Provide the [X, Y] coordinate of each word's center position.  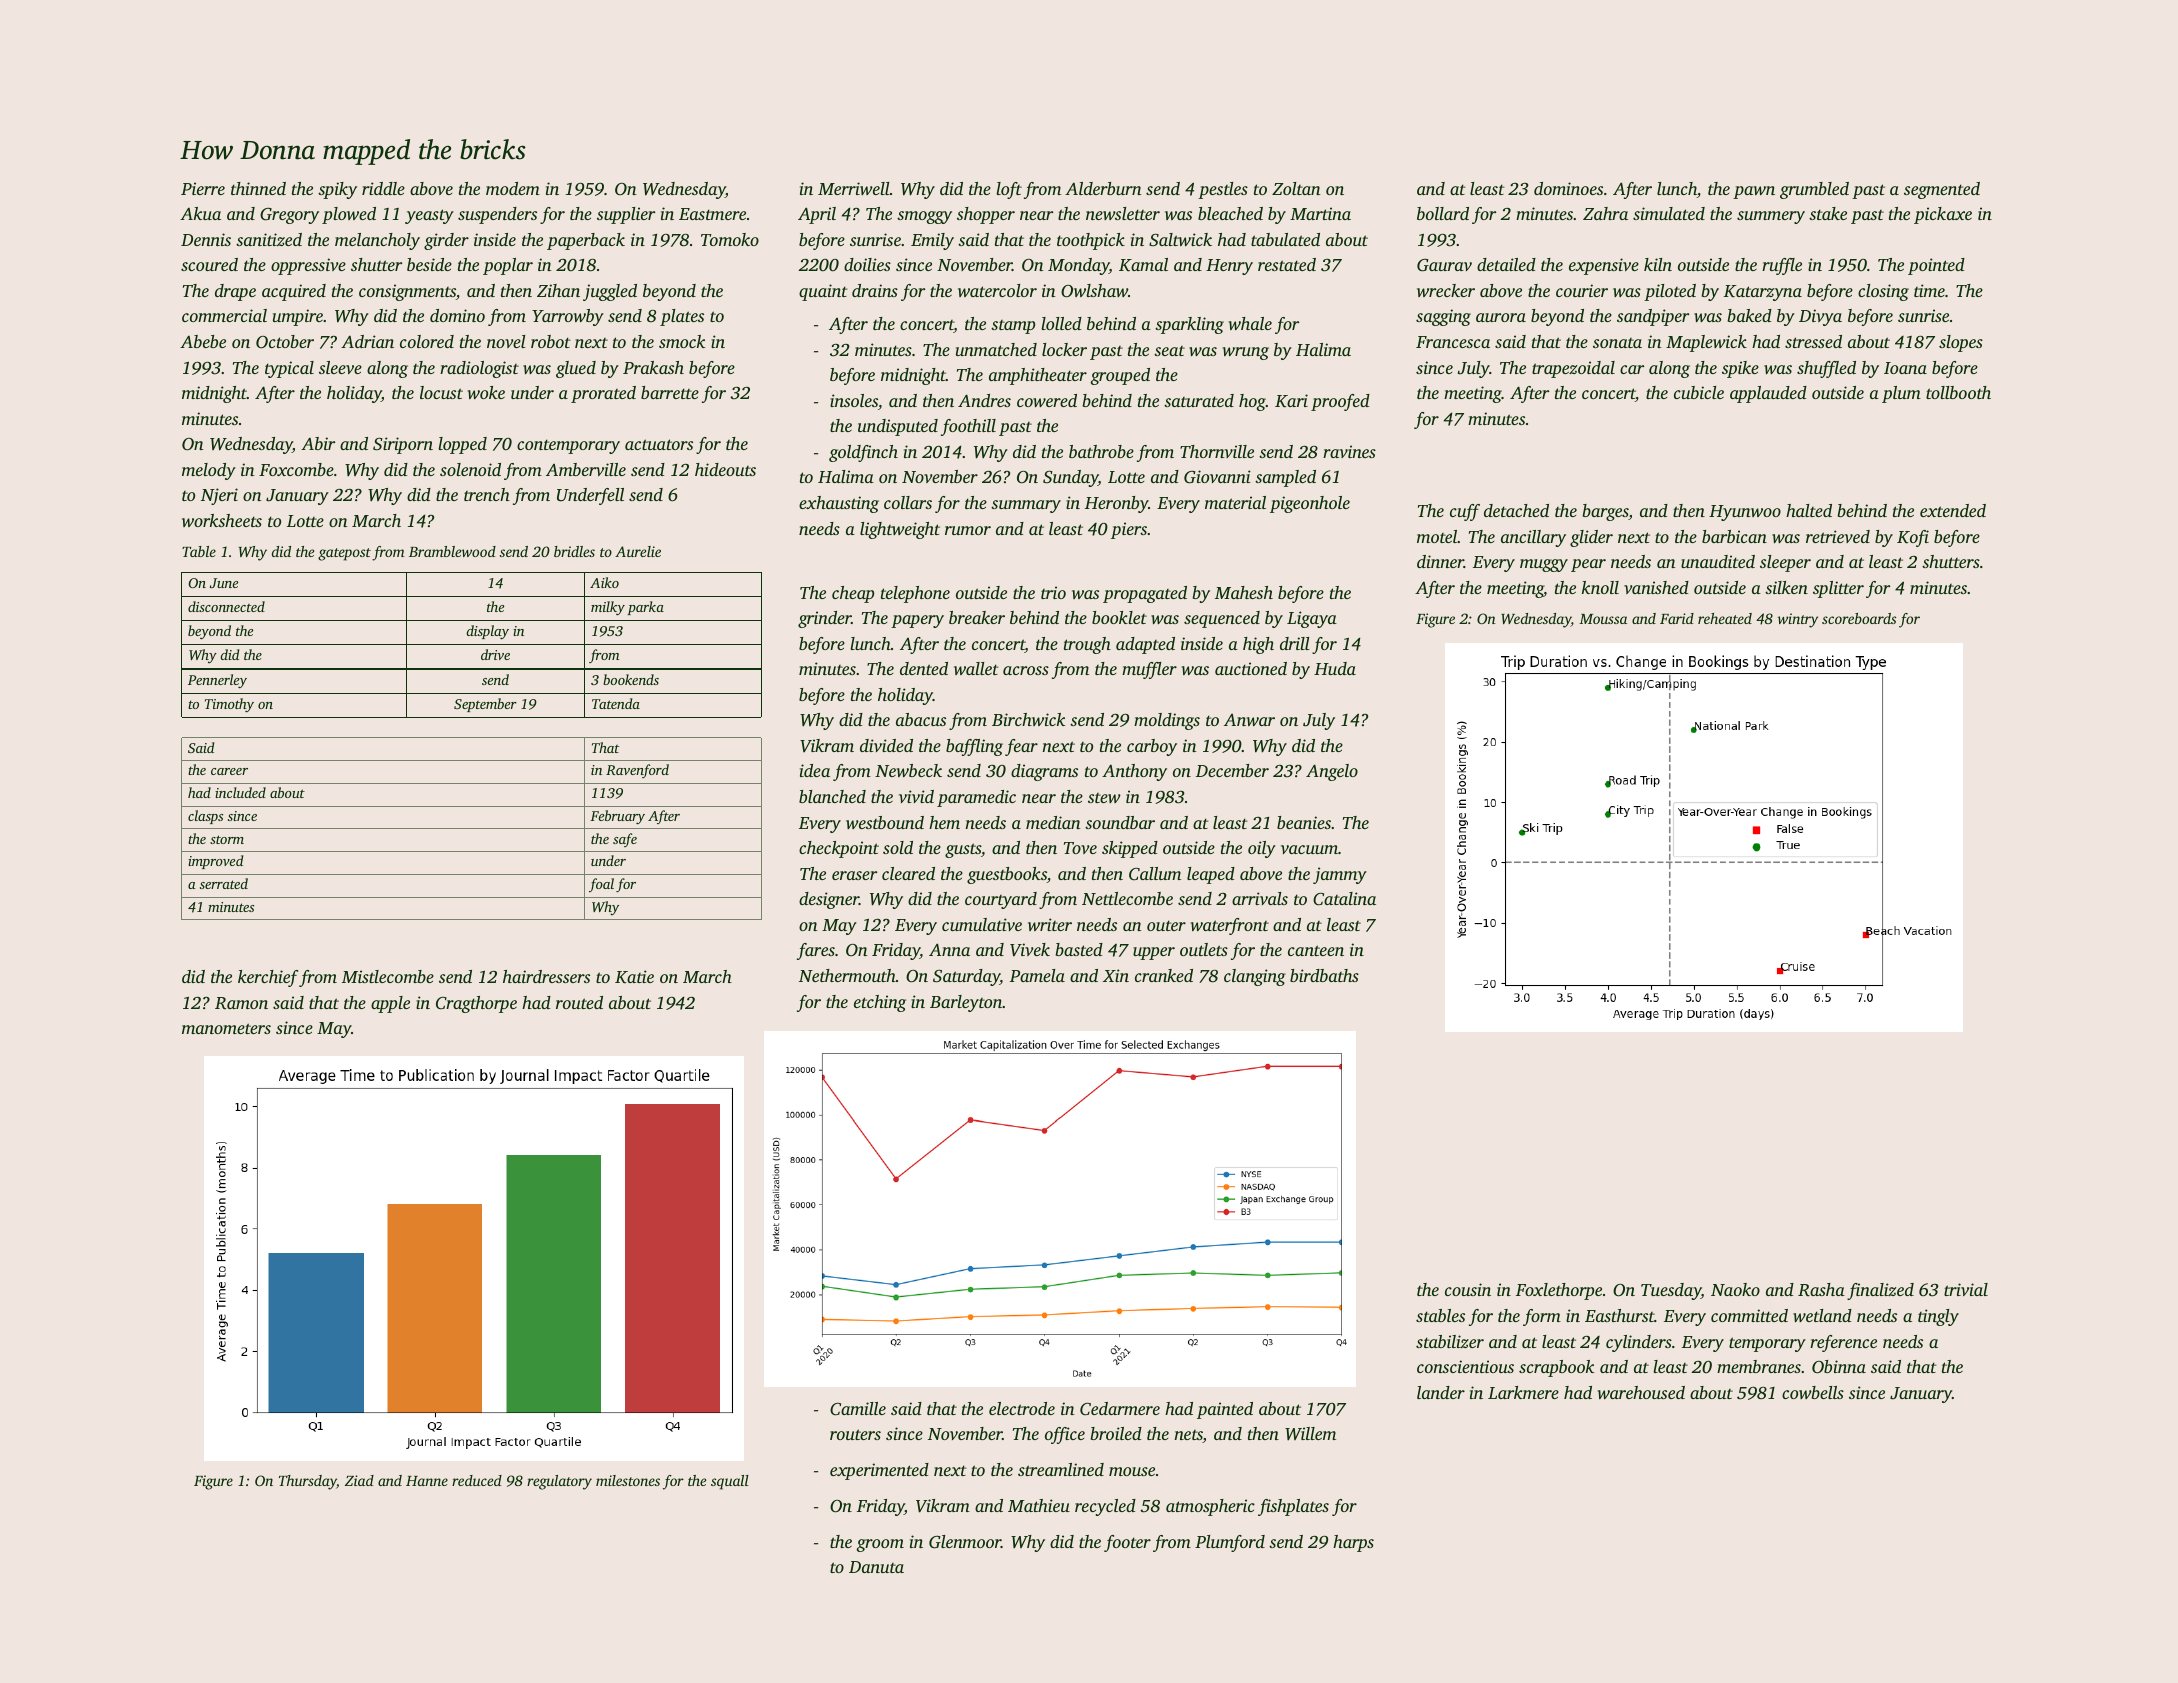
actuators [659, 444]
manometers [226, 1028]
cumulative [982, 924]
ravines [1349, 451]
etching [880, 1003]
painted [1225, 1410]
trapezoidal [1573, 369]
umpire [298, 317]
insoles [854, 400]
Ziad [359, 1480]
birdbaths [1324, 975]
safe [625, 840]
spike [1740, 369]
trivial [1966, 1289]
